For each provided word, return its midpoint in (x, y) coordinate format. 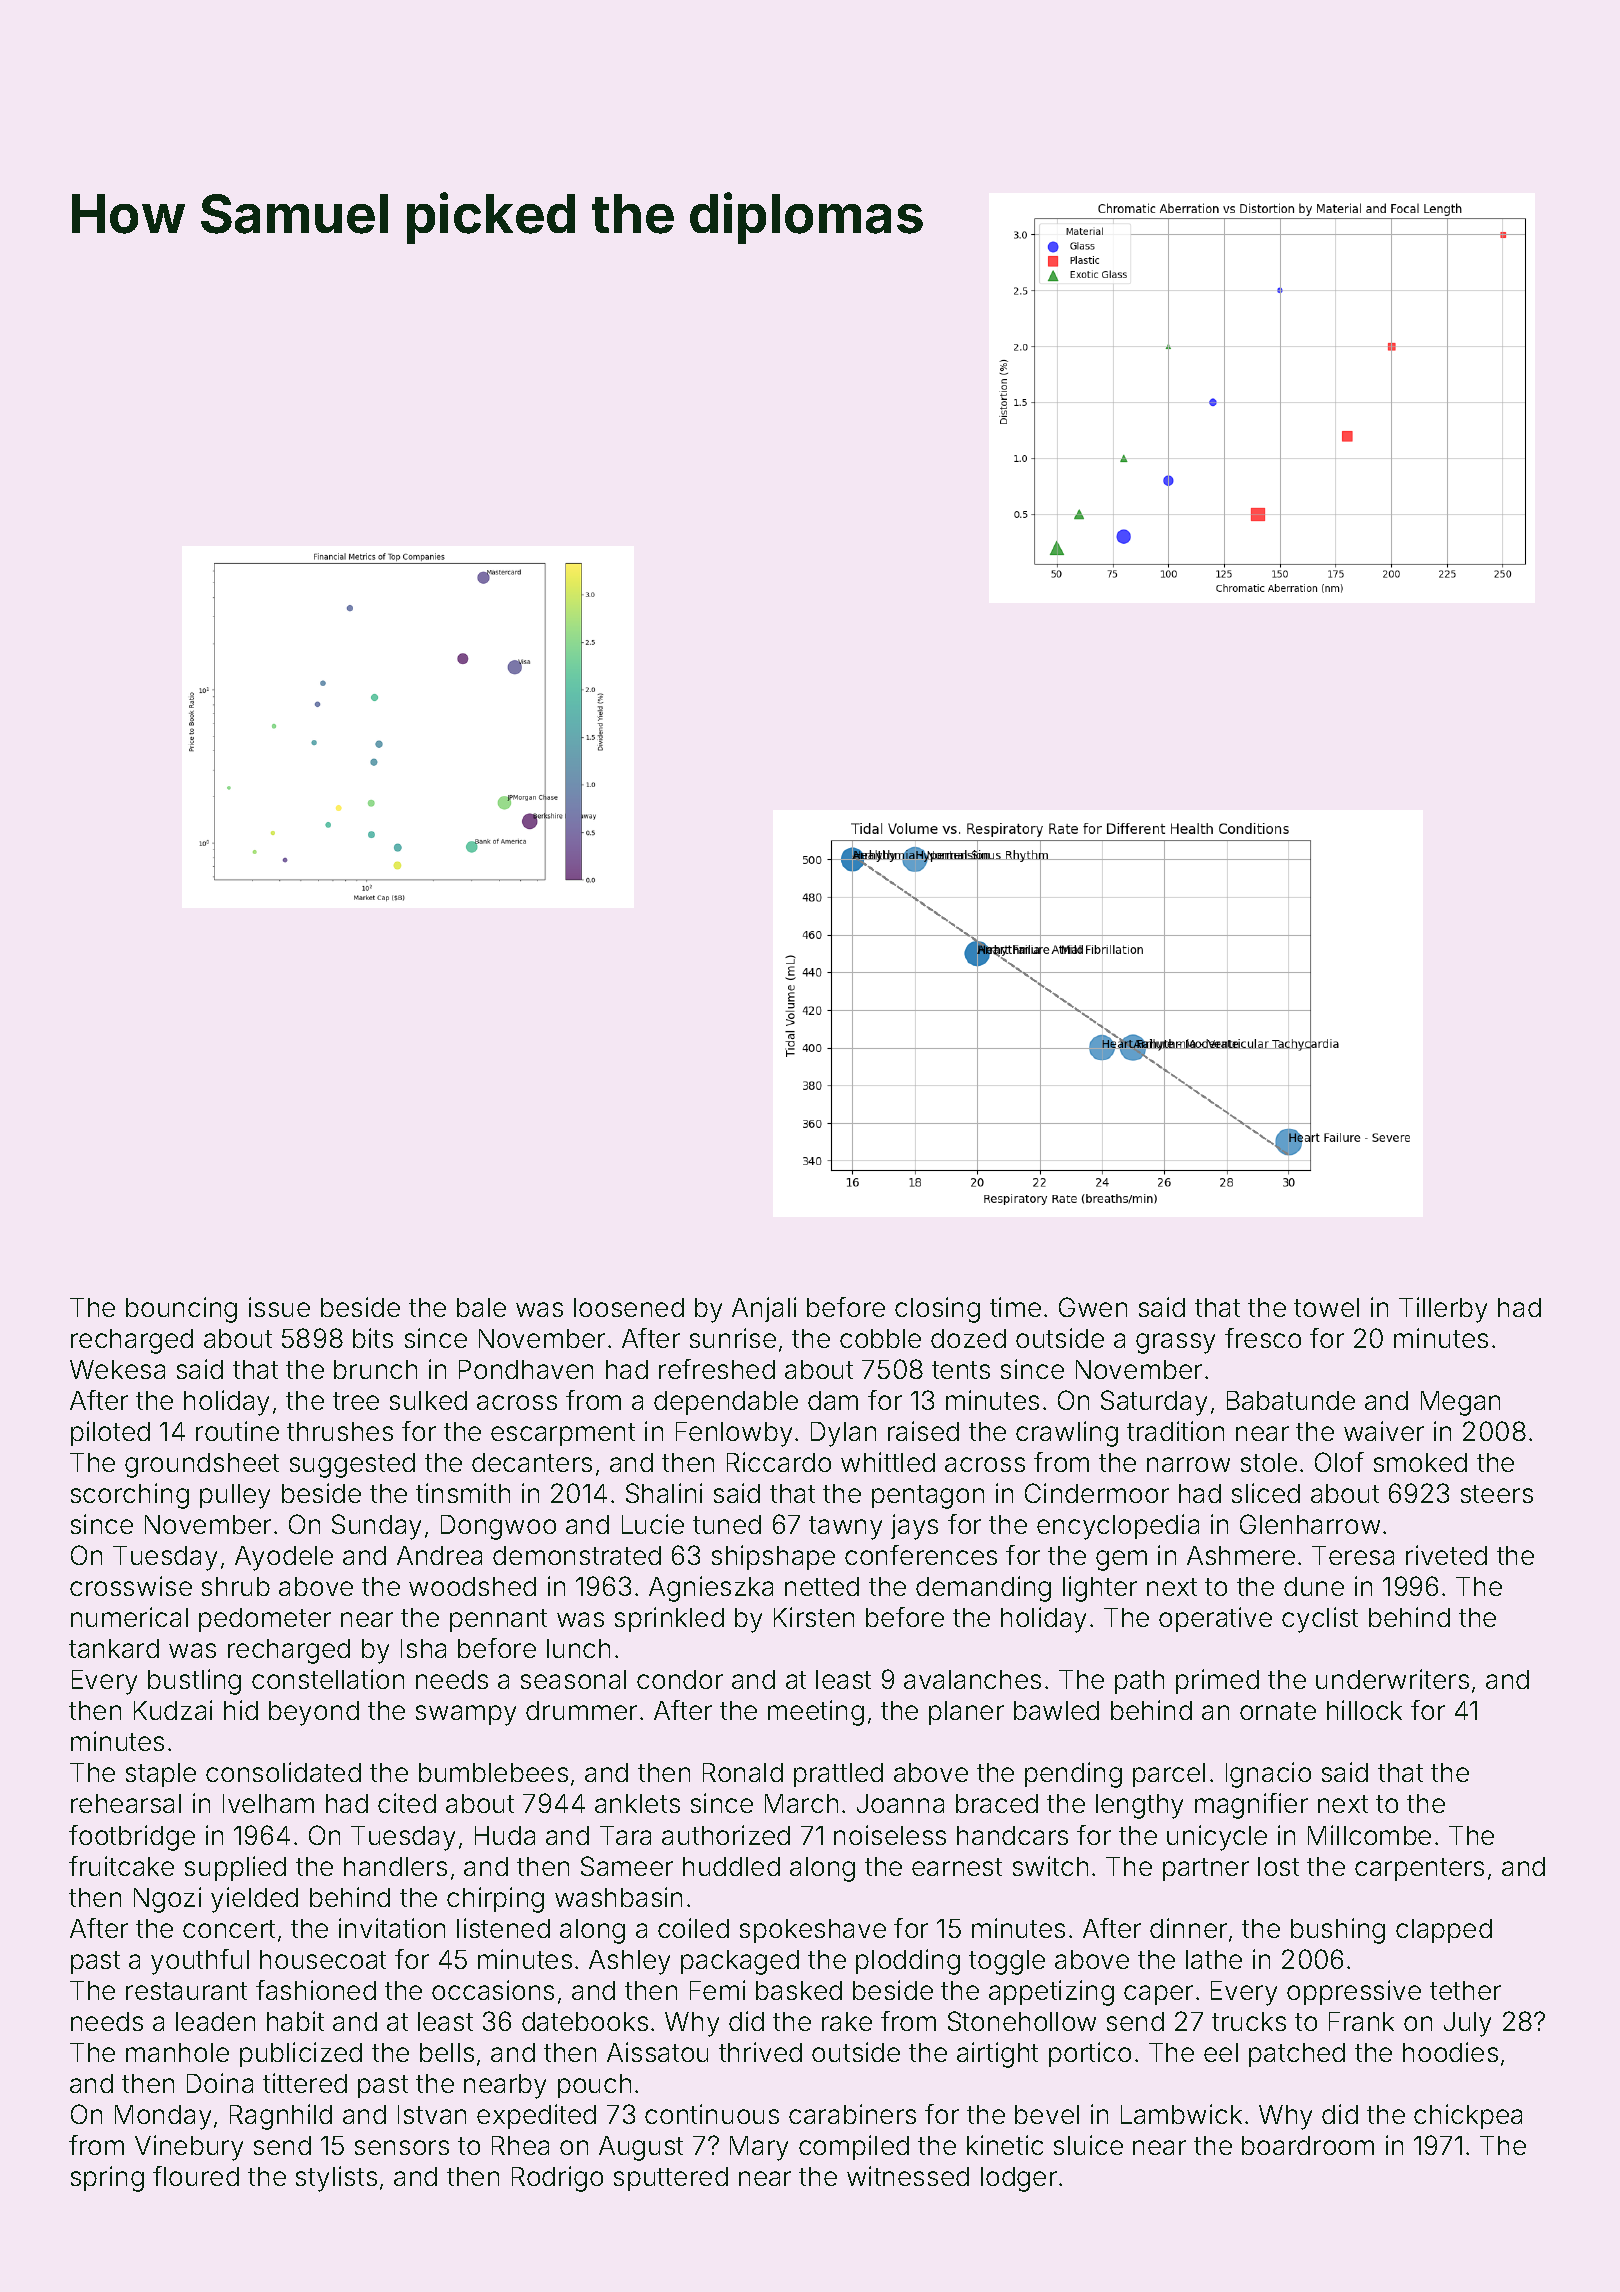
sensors (402, 2147)
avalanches (972, 1679)
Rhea (520, 2145)
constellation (328, 1679)
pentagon (928, 1497)
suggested (352, 1465)
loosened (629, 1307)
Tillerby (1443, 1310)
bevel (1047, 2114)
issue (279, 1307)
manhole (177, 2052)
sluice (1088, 2145)
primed (1217, 1681)
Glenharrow (1310, 1524)
